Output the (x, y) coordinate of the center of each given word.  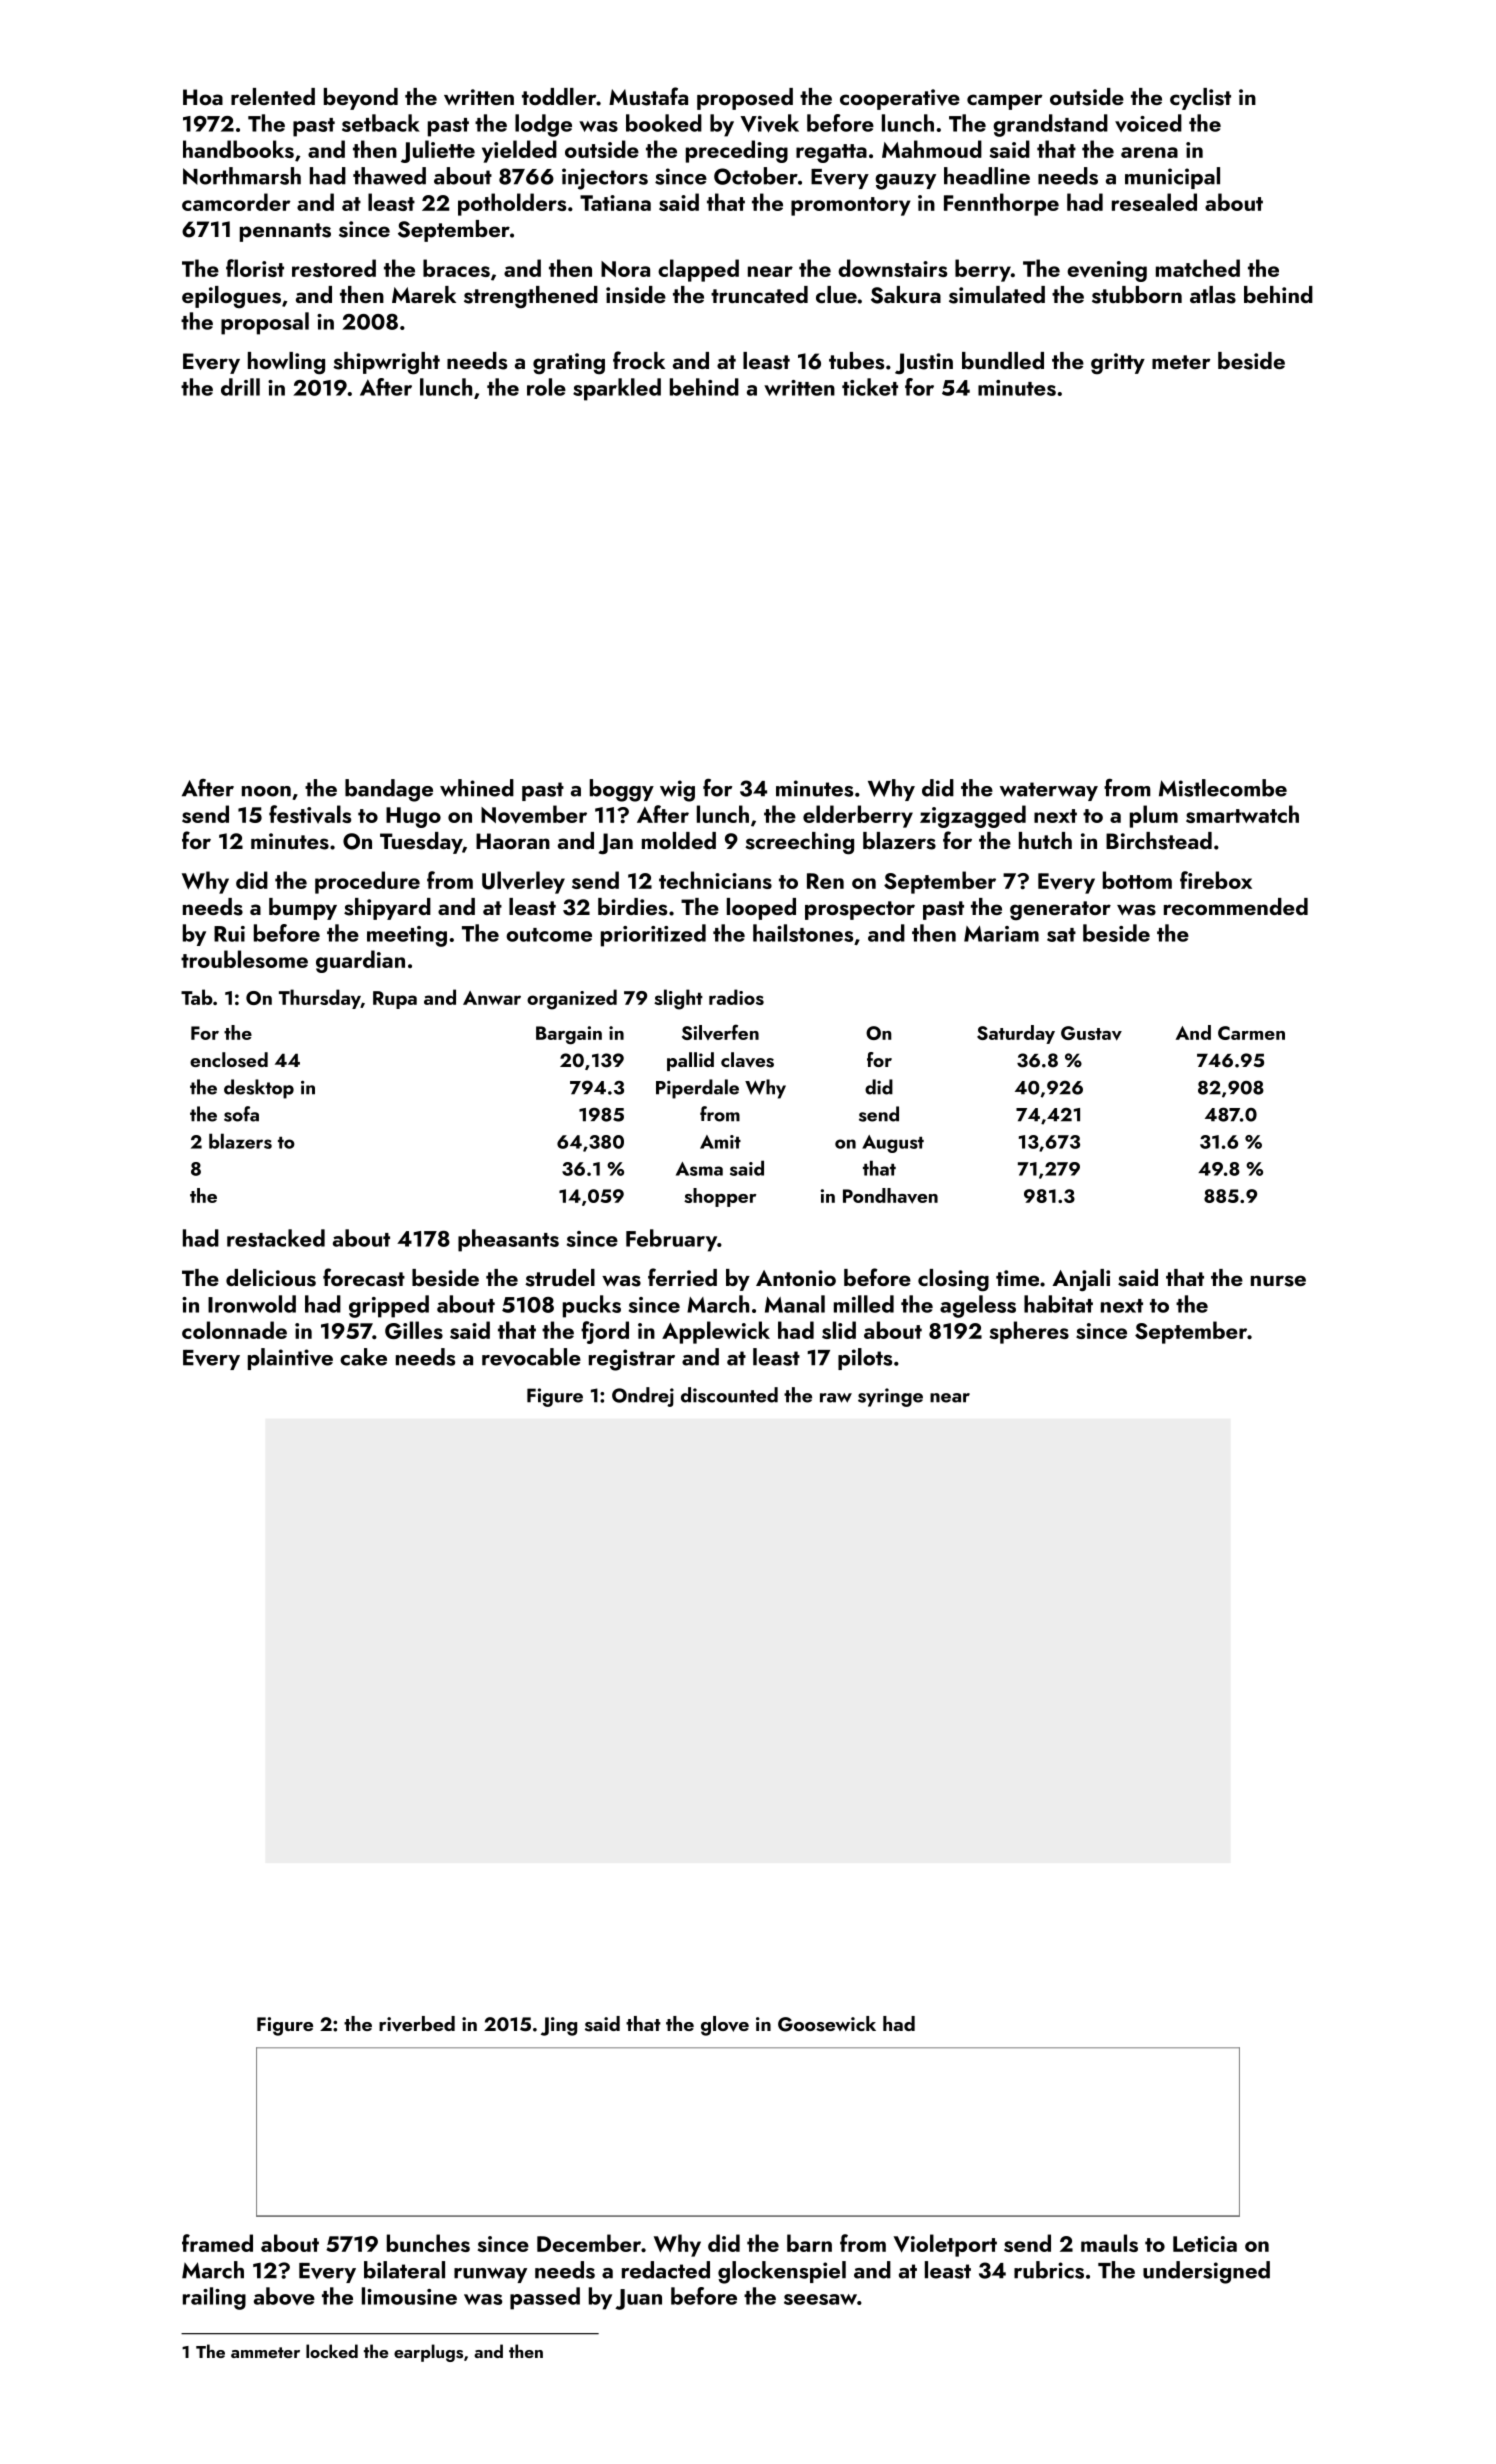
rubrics (1049, 2270)
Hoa (203, 97)
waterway (1049, 791)
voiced (1148, 123)
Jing (559, 2026)
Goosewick (827, 2024)
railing (214, 2298)
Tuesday (421, 843)
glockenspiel (782, 2272)
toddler (559, 96)
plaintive (290, 1359)
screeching (799, 843)
